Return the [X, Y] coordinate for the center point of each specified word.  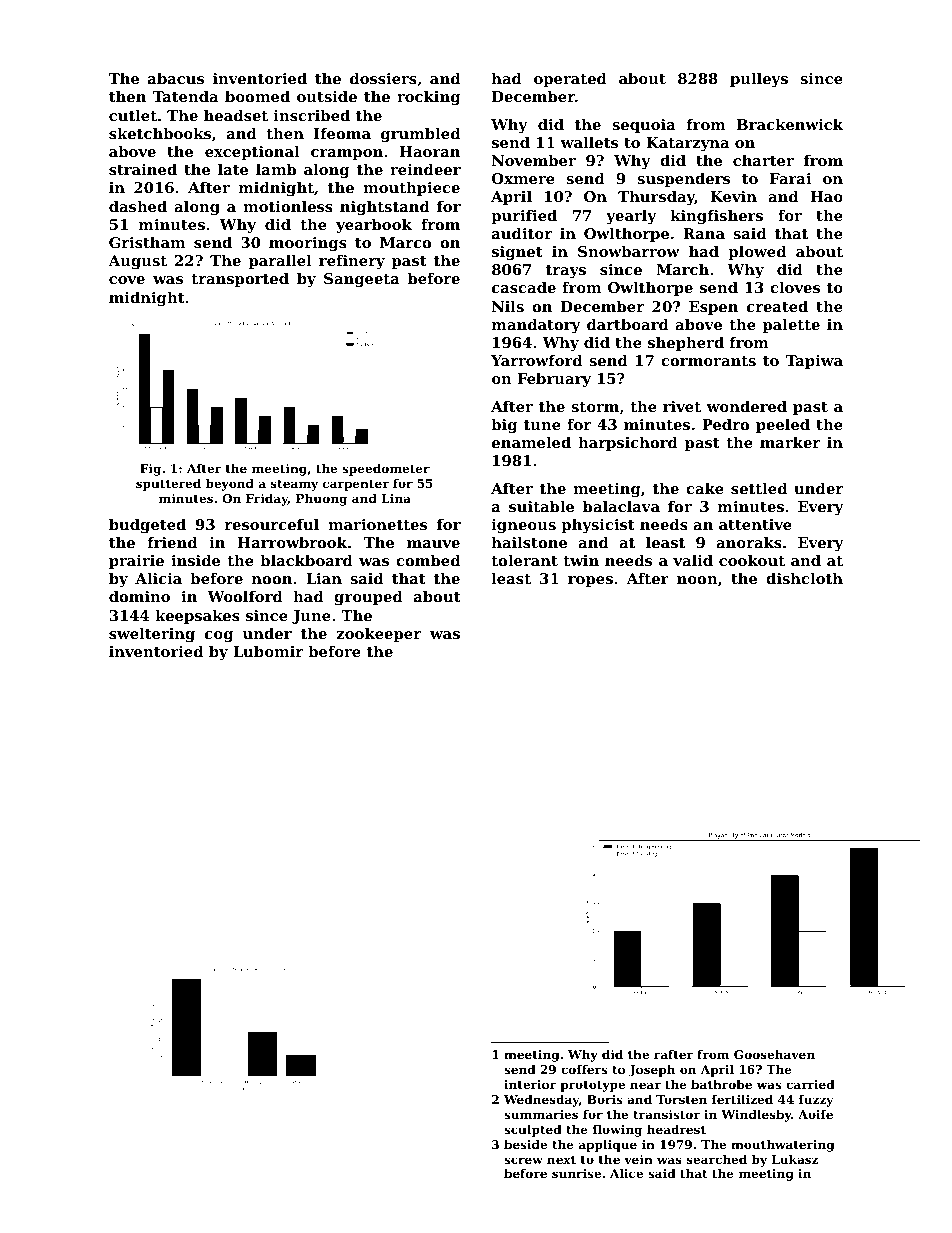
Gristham [147, 242]
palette [791, 326]
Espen [713, 308]
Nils [508, 306]
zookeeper [379, 635]
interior [530, 1084]
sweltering [152, 635]
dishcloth [804, 578]
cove [127, 280]
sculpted [533, 1131]
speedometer [386, 470]
